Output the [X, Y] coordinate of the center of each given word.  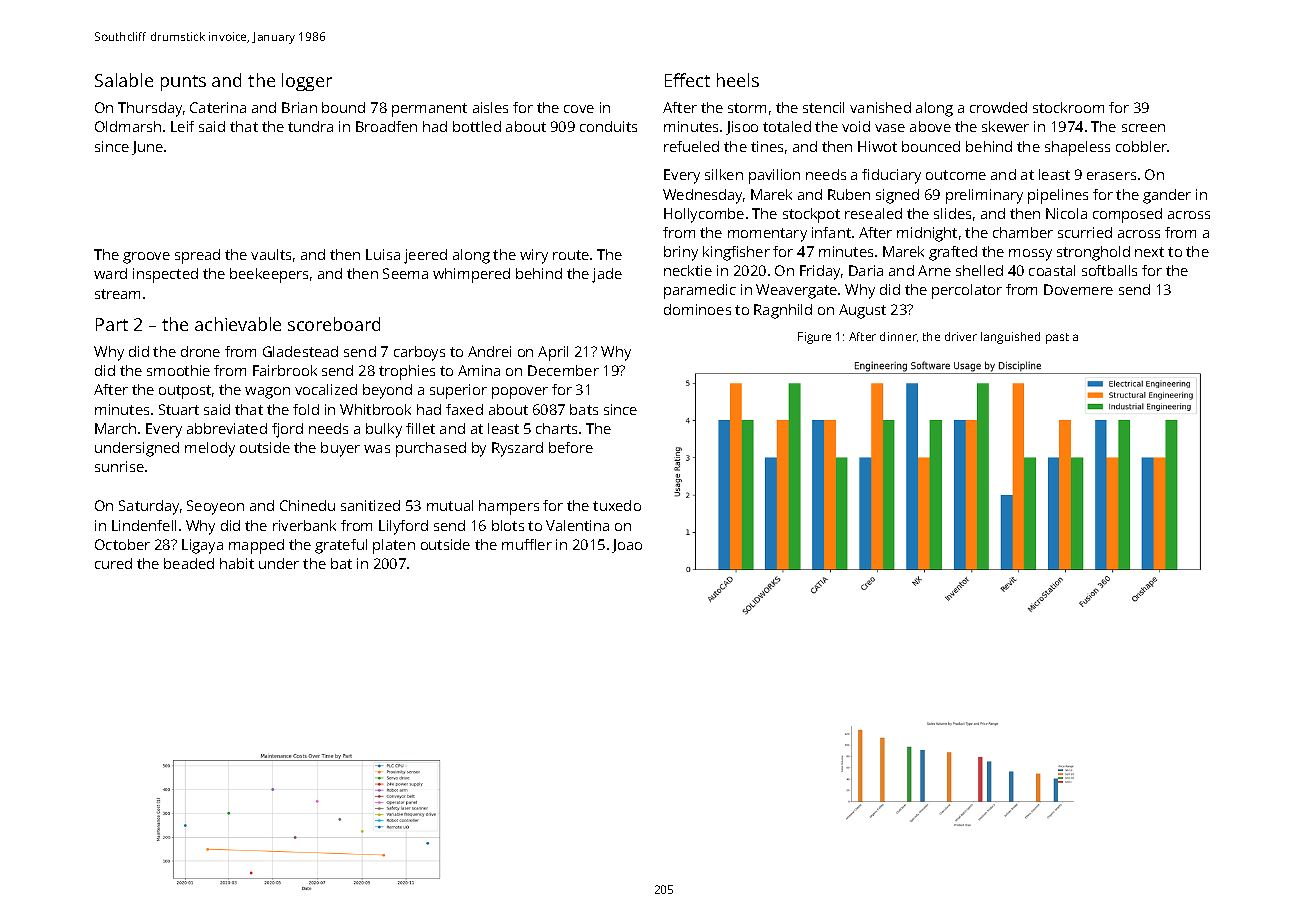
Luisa [383, 254]
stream [117, 294]
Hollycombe [704, 215]
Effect [687, 80]
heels [738, 80]
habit [237, 563]
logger [307, 82]
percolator [967, 291]
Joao [627, 546]
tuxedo [617, 505]
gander [1167, 196]
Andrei [489, 351]
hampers [509, 507]
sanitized [370, 505]
